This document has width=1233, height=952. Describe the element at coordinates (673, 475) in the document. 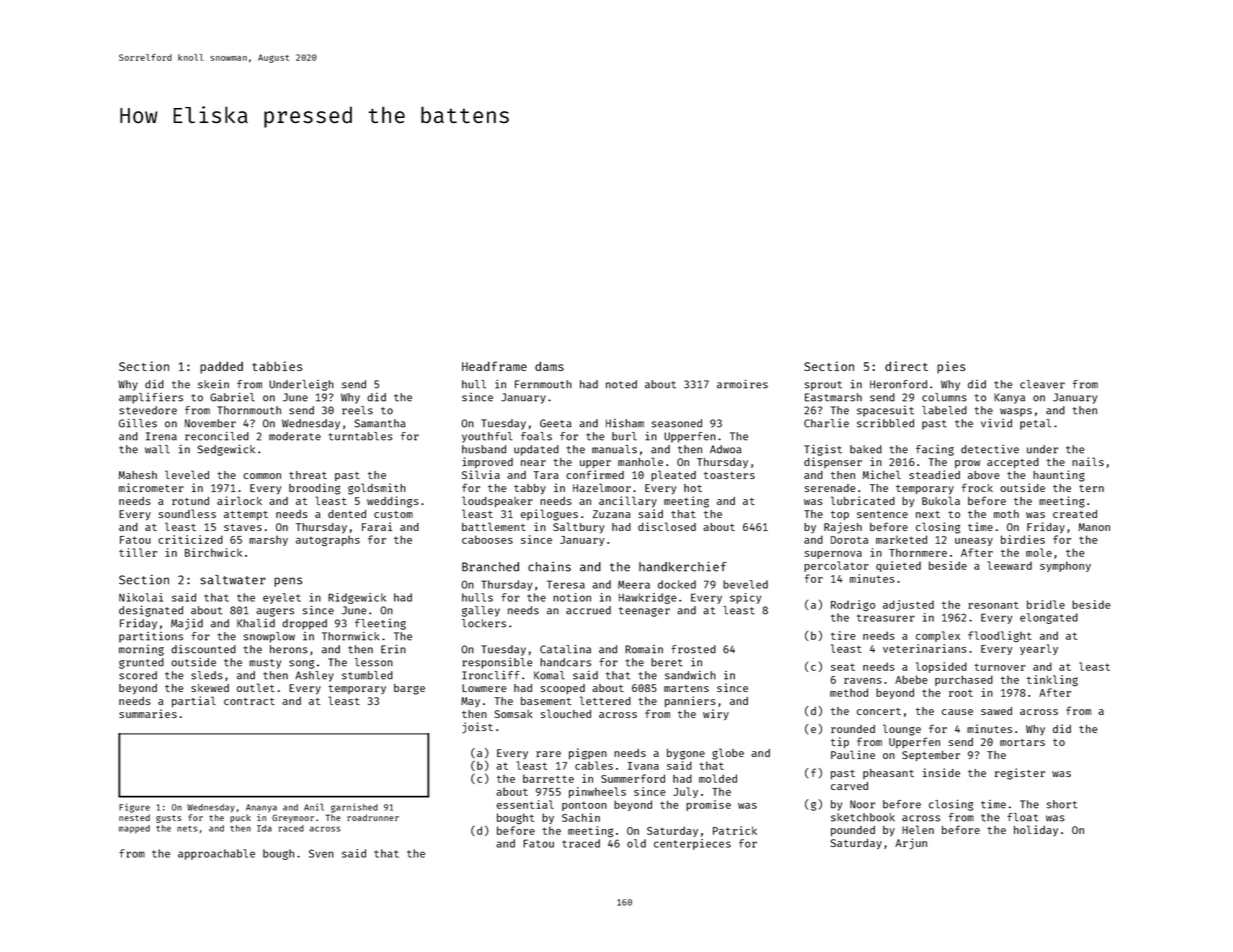

I see `pleated` at that location.
